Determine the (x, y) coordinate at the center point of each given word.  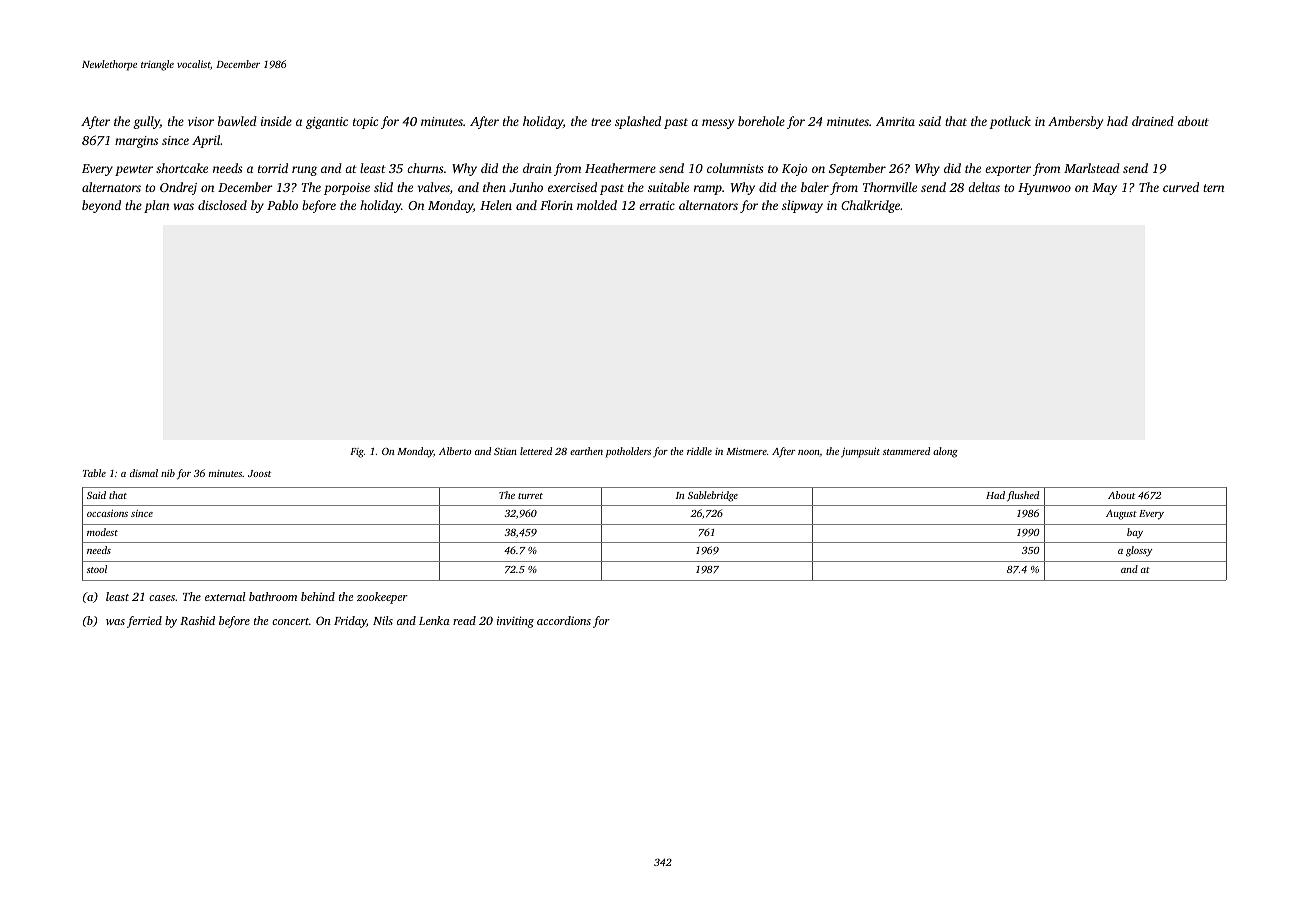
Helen (496, 205)
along (945, 452)
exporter (1008, 170)
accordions (564, 620)
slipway (802, 206)
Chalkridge (870, 206)
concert (290, 621)
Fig (357, 453)
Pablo (282, 205)
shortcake (182, 168)
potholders (628, 452)
